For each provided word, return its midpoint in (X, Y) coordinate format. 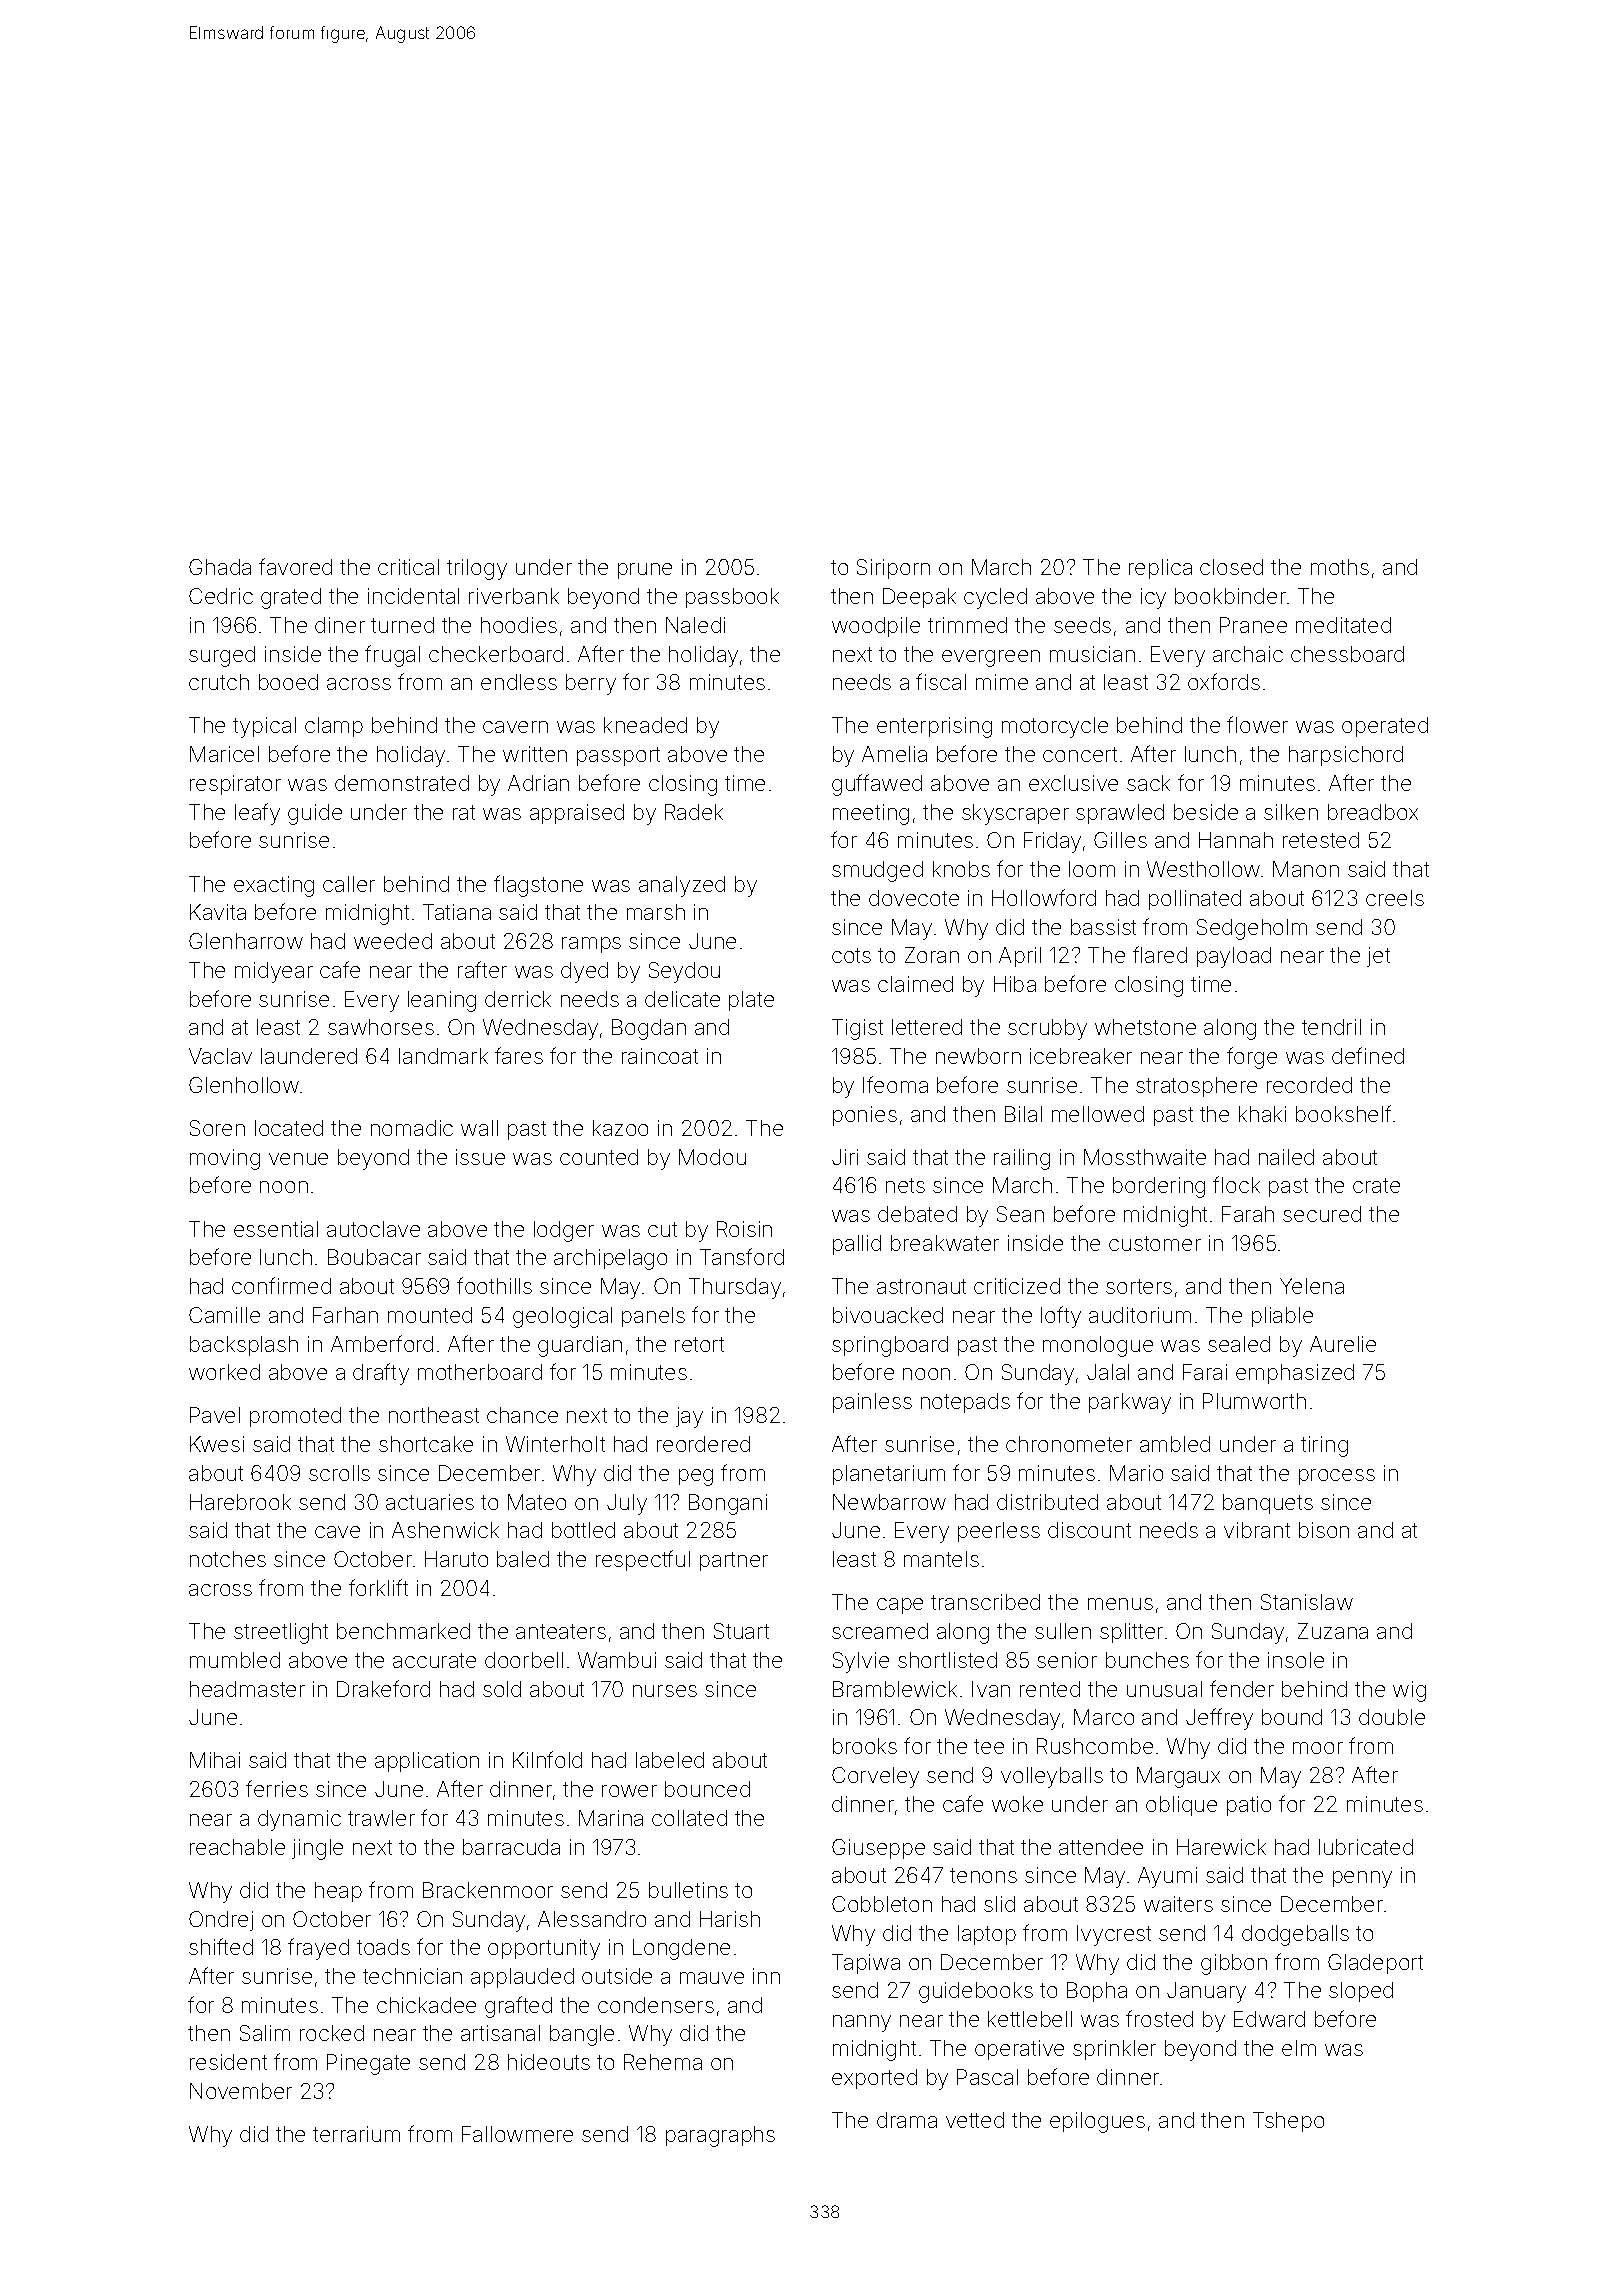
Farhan (345, 1315)
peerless (999, 1532)
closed (1231, 567)
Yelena (1312, 1286)
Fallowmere (517, 2134)
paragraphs (720, 2136)
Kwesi (217, 1444)
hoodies (519, 625)
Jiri (845, 1157)
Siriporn (893, 569)
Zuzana (1333, 1631)
